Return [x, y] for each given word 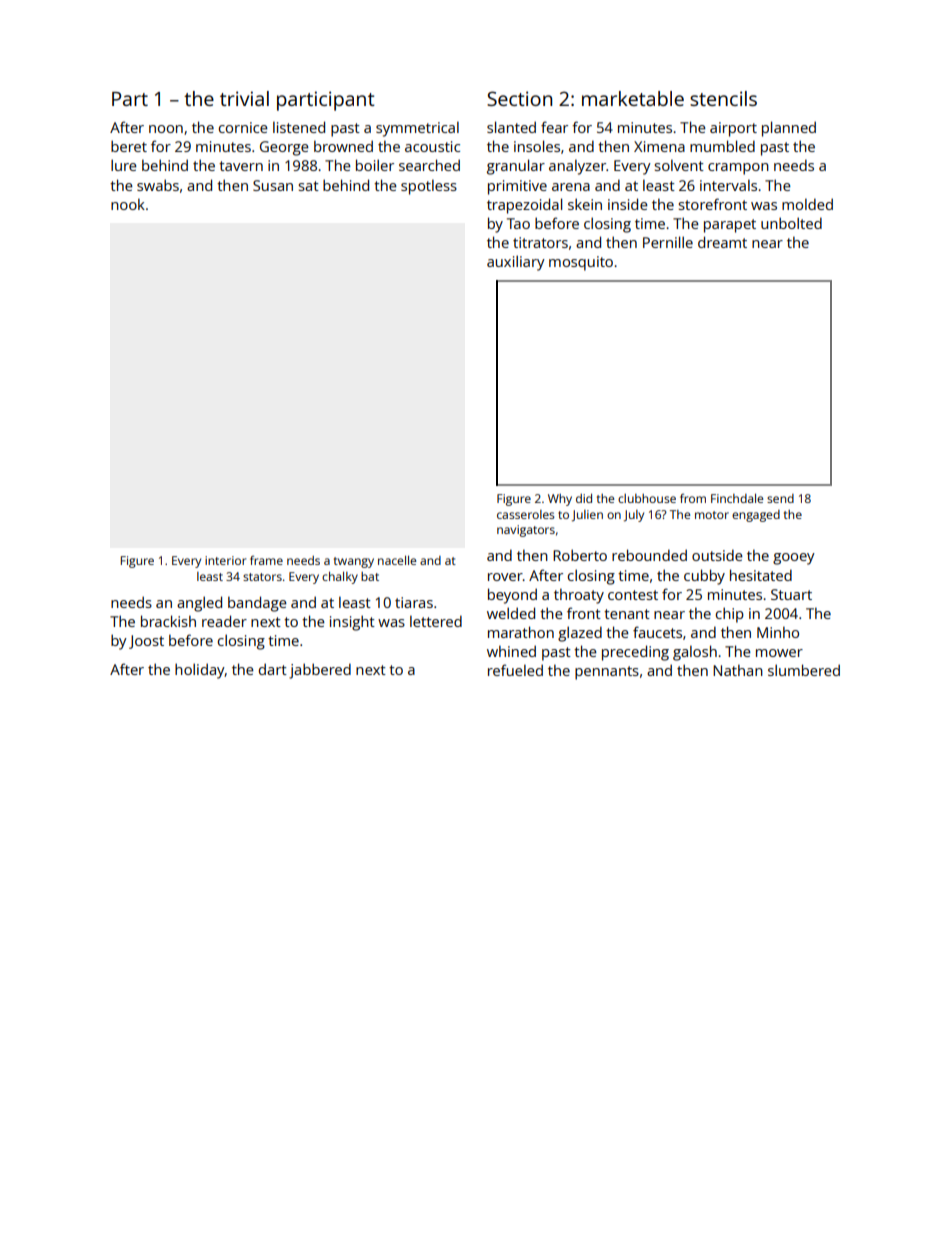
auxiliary [516, 263]
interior [225, 560]
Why [560, 500]
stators [262, 577]
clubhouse [647, 498]
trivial [244, 98]
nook [128, 204]
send [780, 498]
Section [519, 98]
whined [511, 651]
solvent [679, 165]
